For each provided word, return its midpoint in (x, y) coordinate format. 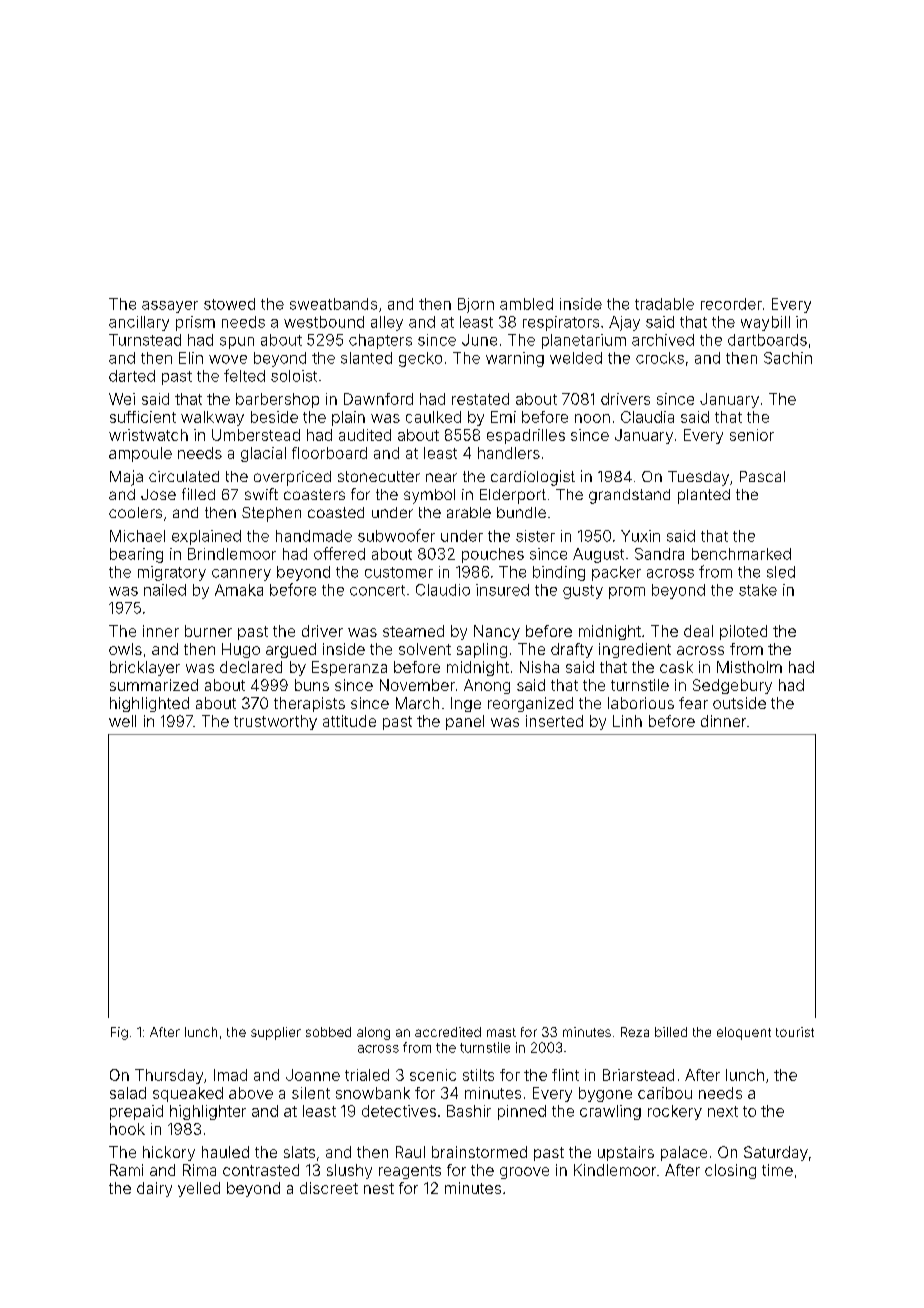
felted (244, 375)
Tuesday (698, 478)
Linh (627, 721)
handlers (509, 453)
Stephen (271, 514)
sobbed (328, 1032)
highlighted (149, 704)
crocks (660, 358)
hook (127, 1129)
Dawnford (378, 399)
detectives (399, 1111)
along (373, 1033)
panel (465, 722)
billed (671, 1032)
